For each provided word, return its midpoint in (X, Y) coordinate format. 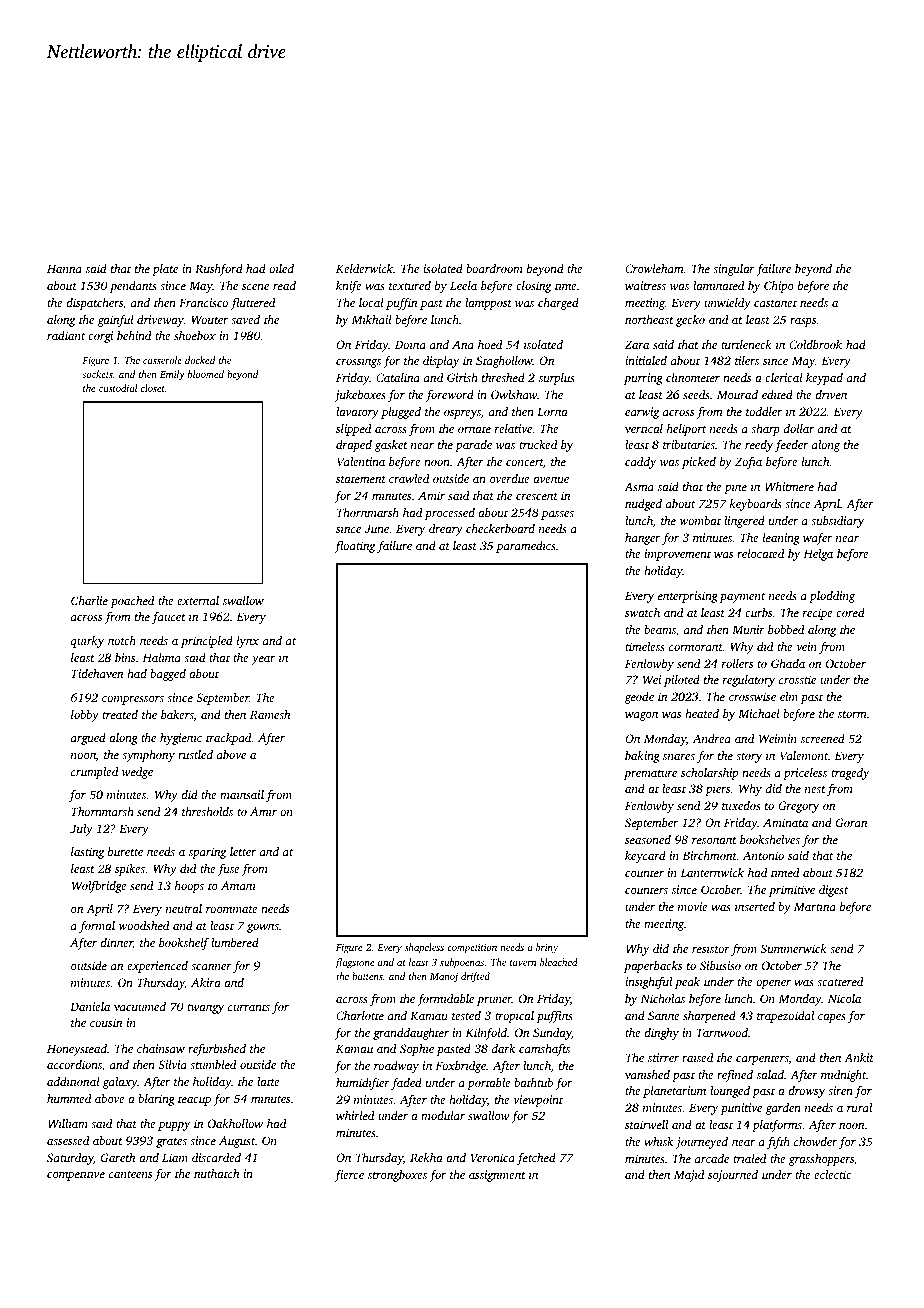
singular (734, 270)
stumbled (213, 1064)
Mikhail (372, 319)
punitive (741, 1109)
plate (165, 270)
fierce (349, 1176)
